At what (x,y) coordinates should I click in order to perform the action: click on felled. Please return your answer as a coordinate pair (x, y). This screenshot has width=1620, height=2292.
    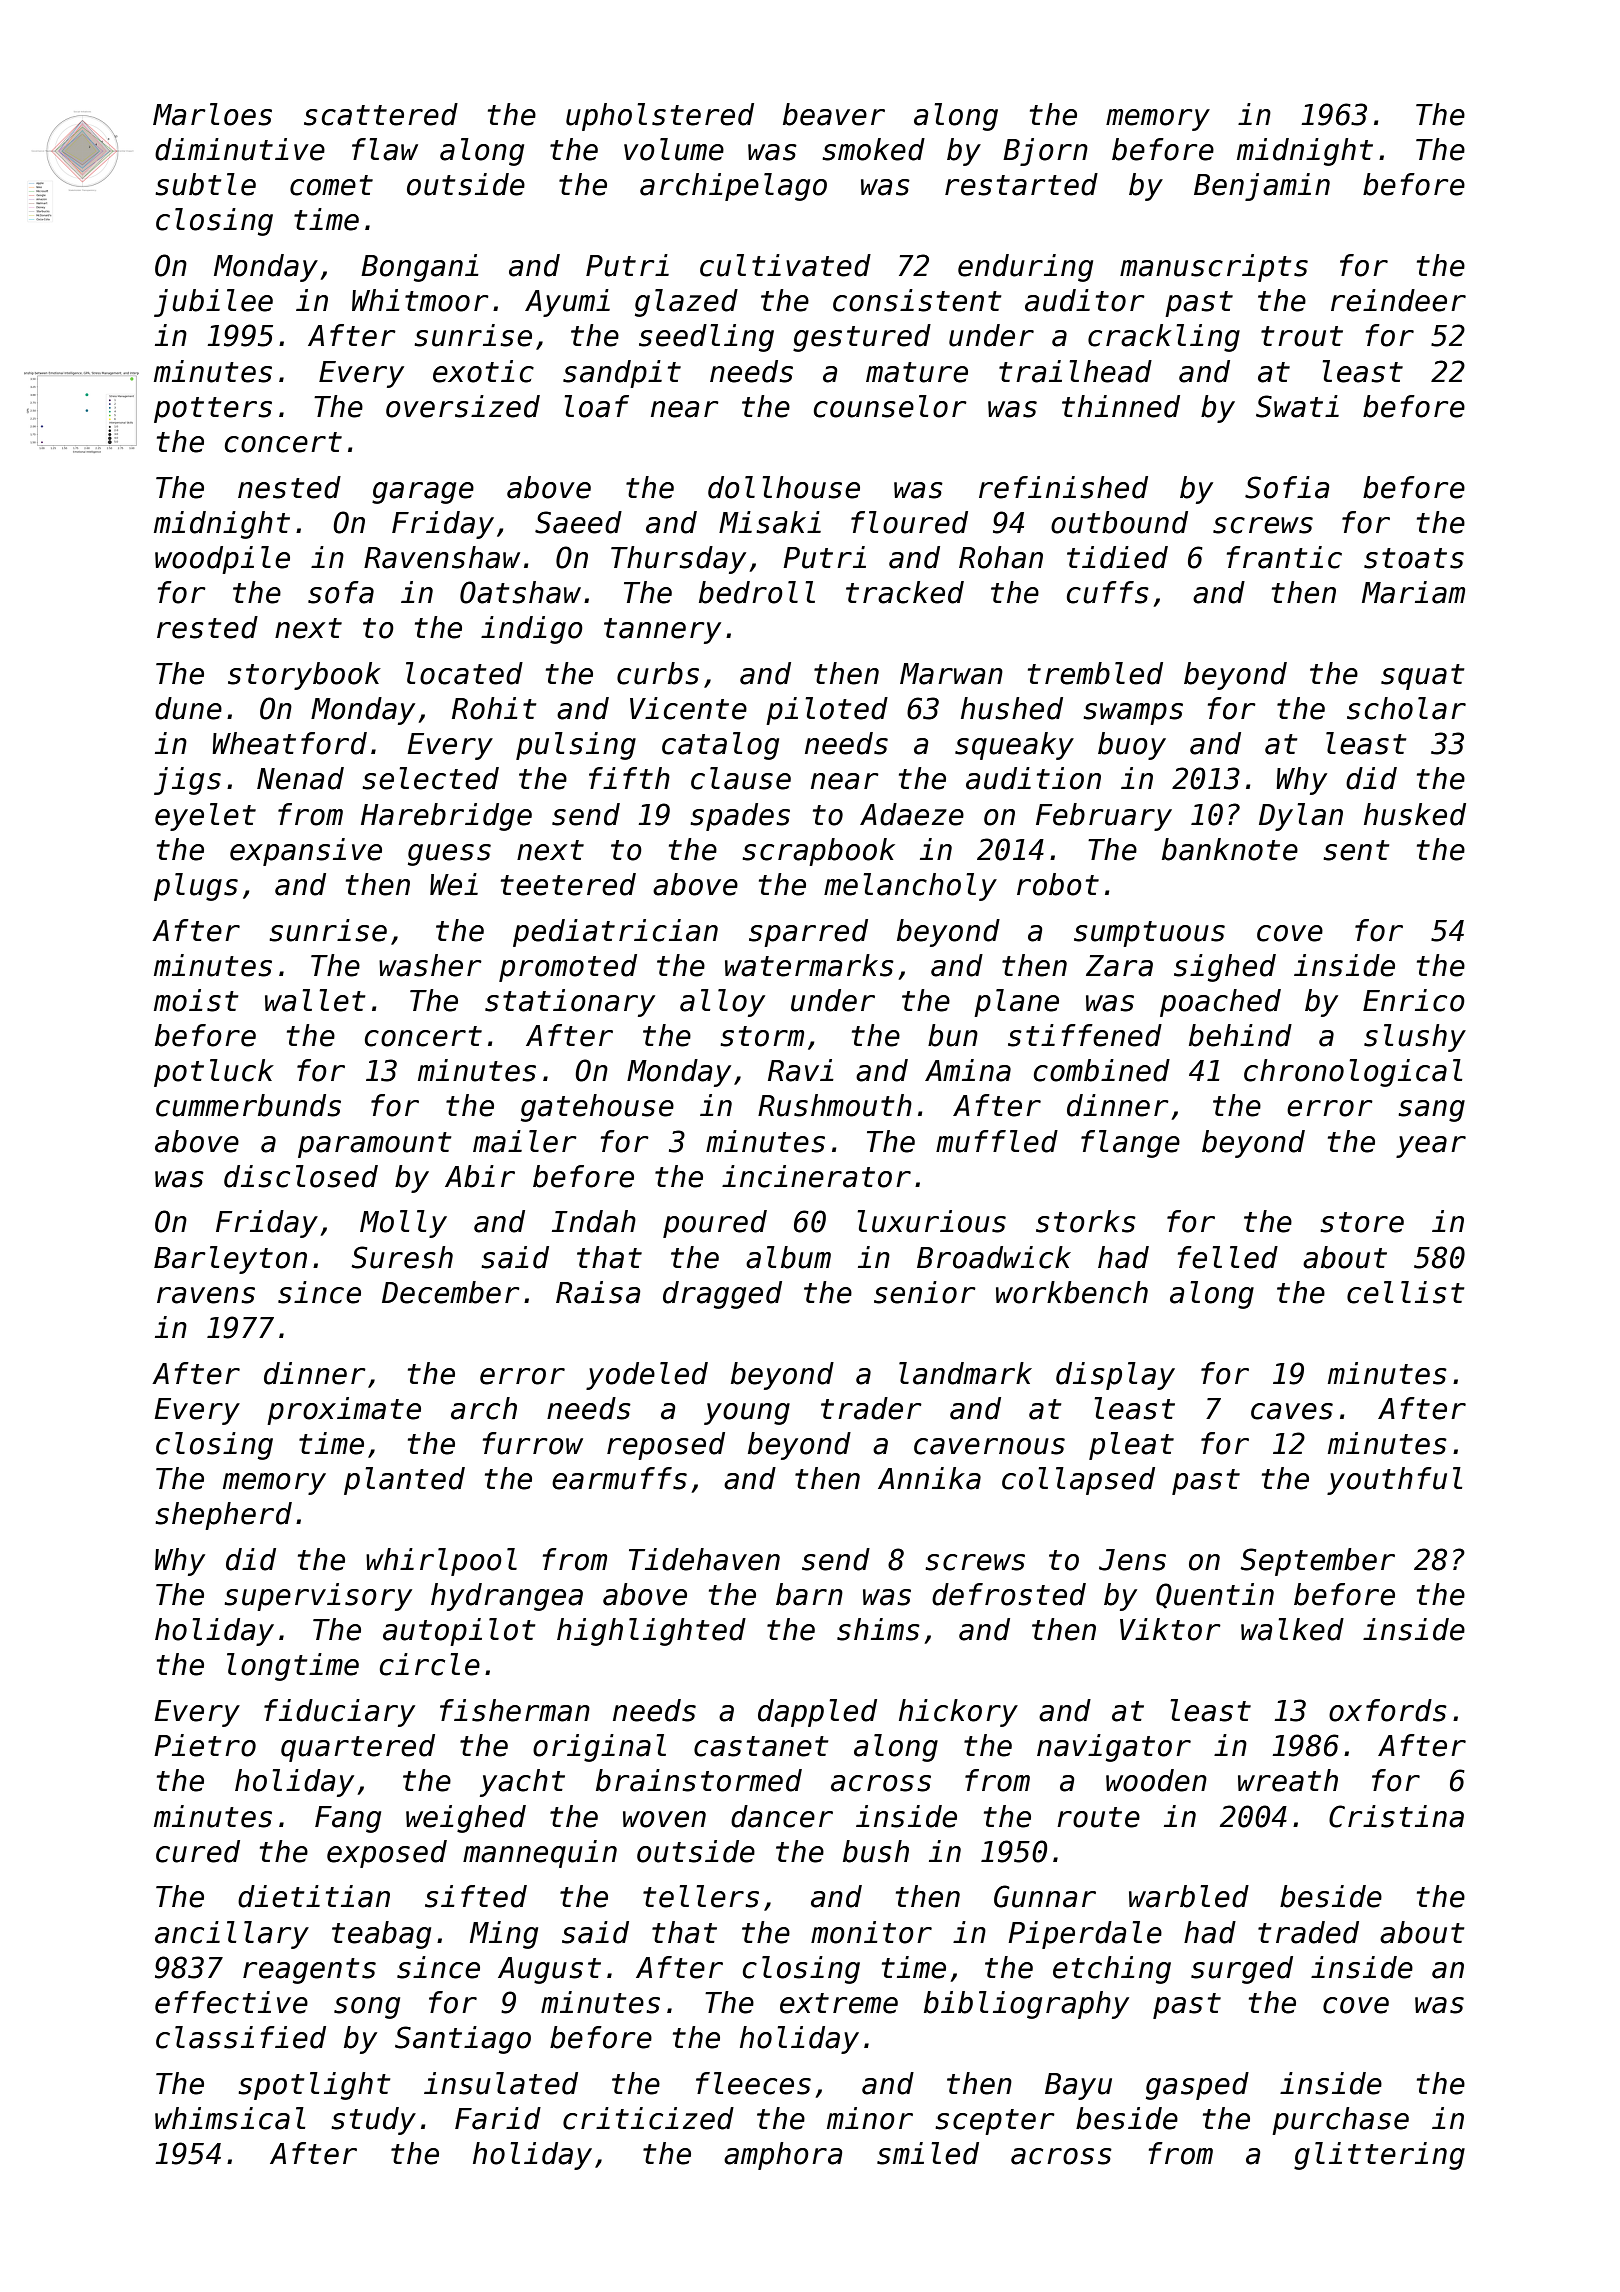
    Looking at the image, I should click on (1228, 1257).
